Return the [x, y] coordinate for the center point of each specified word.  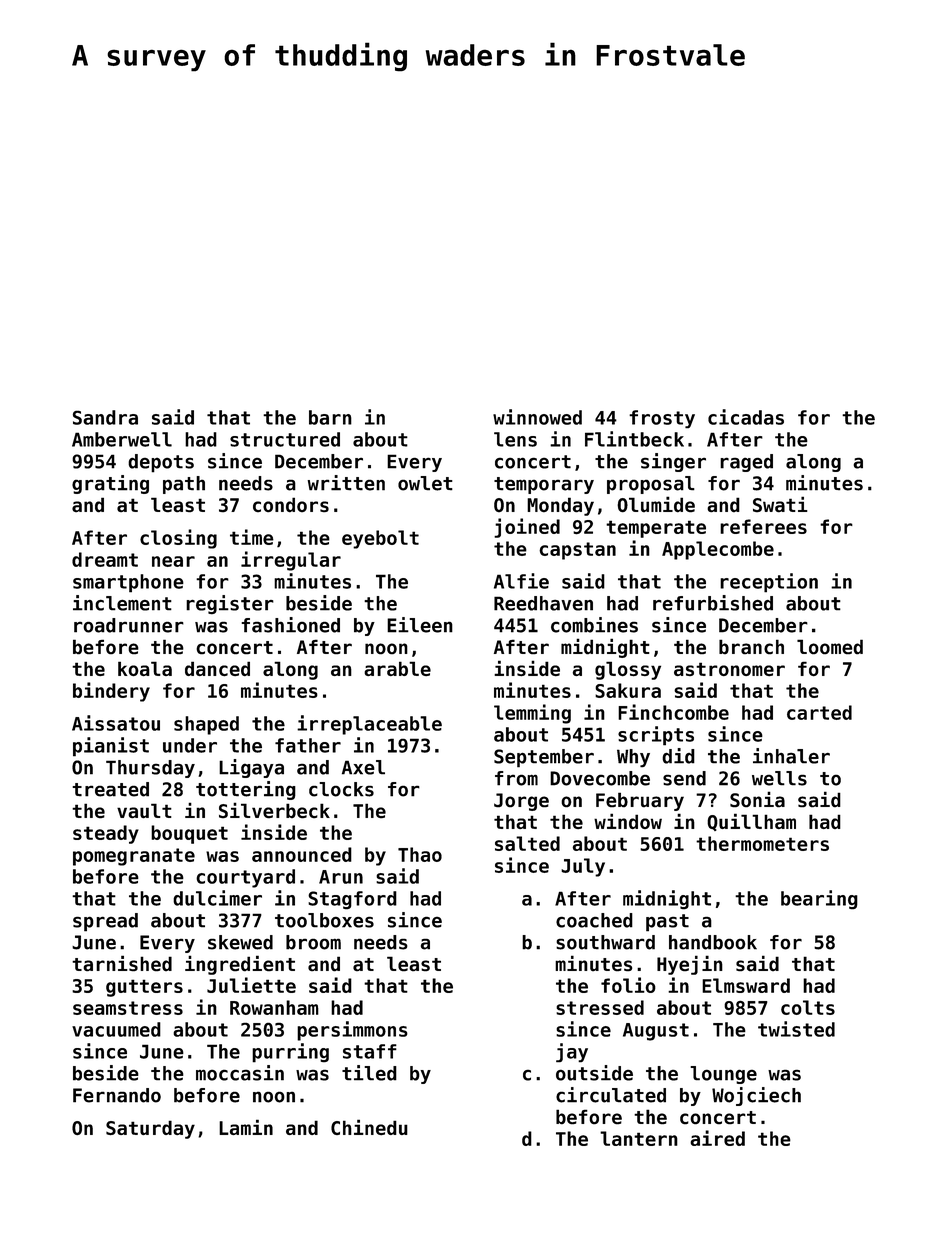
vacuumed [116, 1029]
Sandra [105, 417]
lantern [639, 1138]
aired [717, 1138]
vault [144, 811]
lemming [532, 714]
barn [330, 417]
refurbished [713, 603]
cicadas [746, 417]
